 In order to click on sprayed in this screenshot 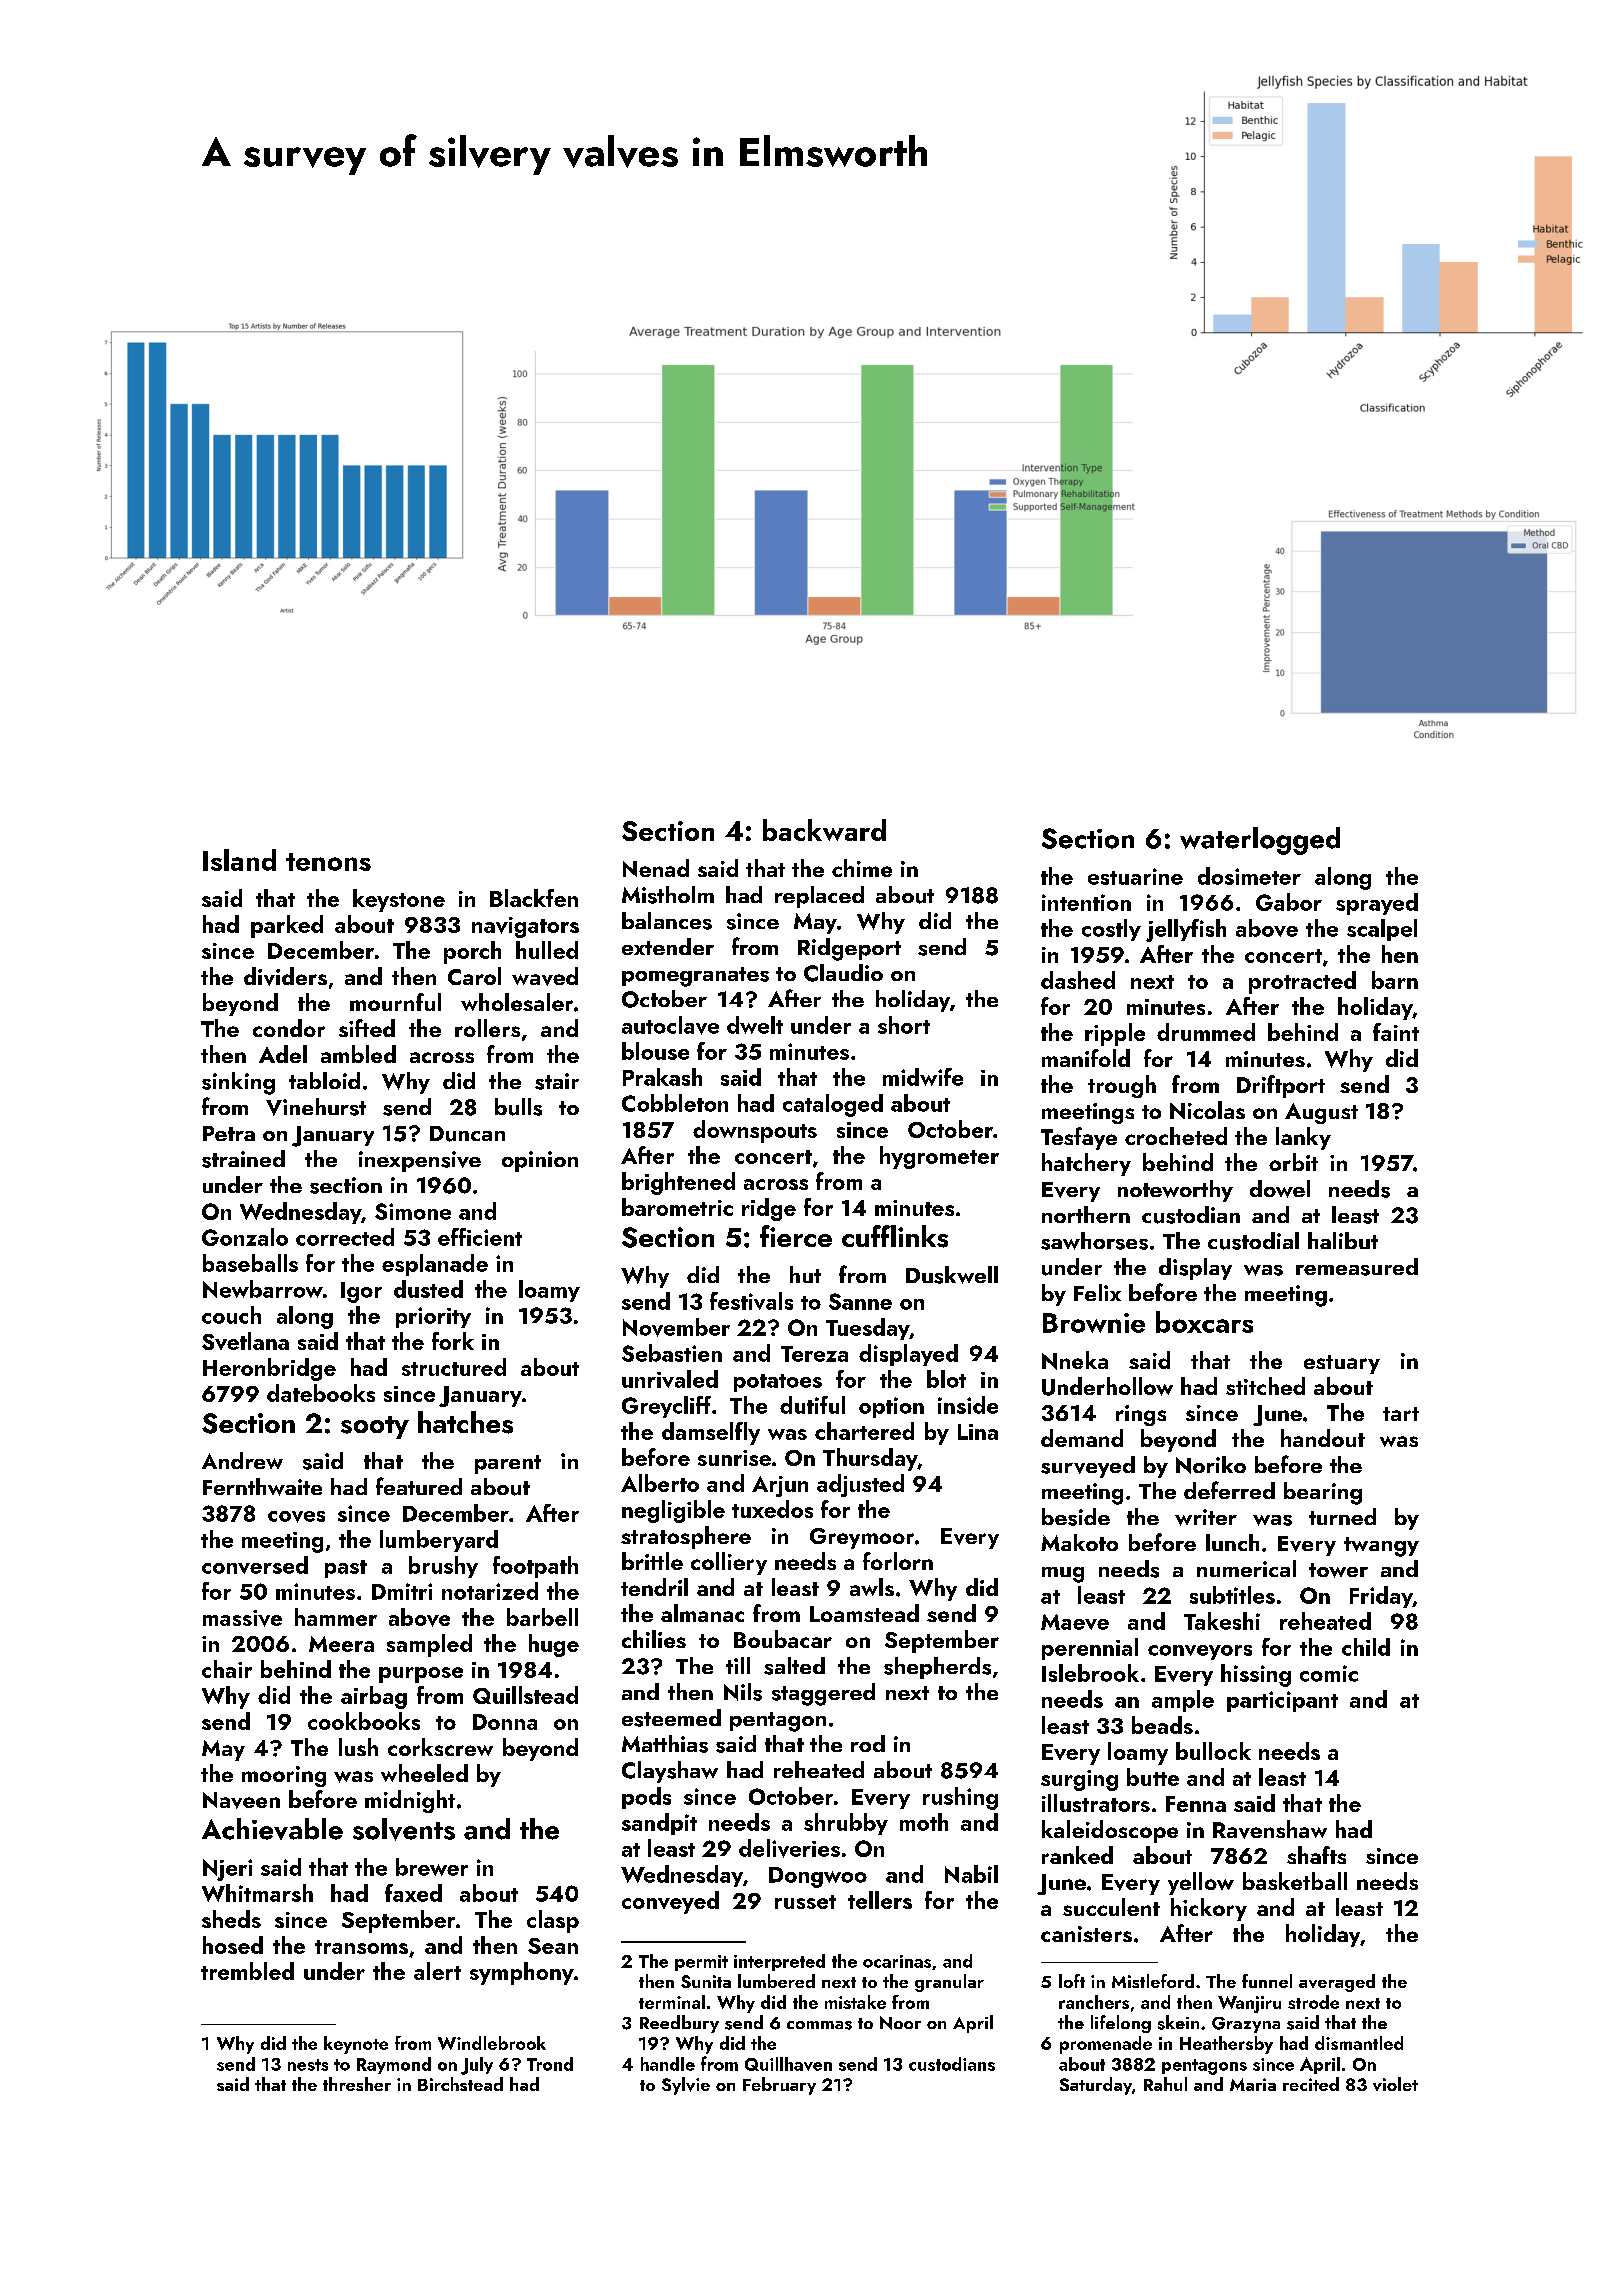, I will do `click(1377, 904)`.
